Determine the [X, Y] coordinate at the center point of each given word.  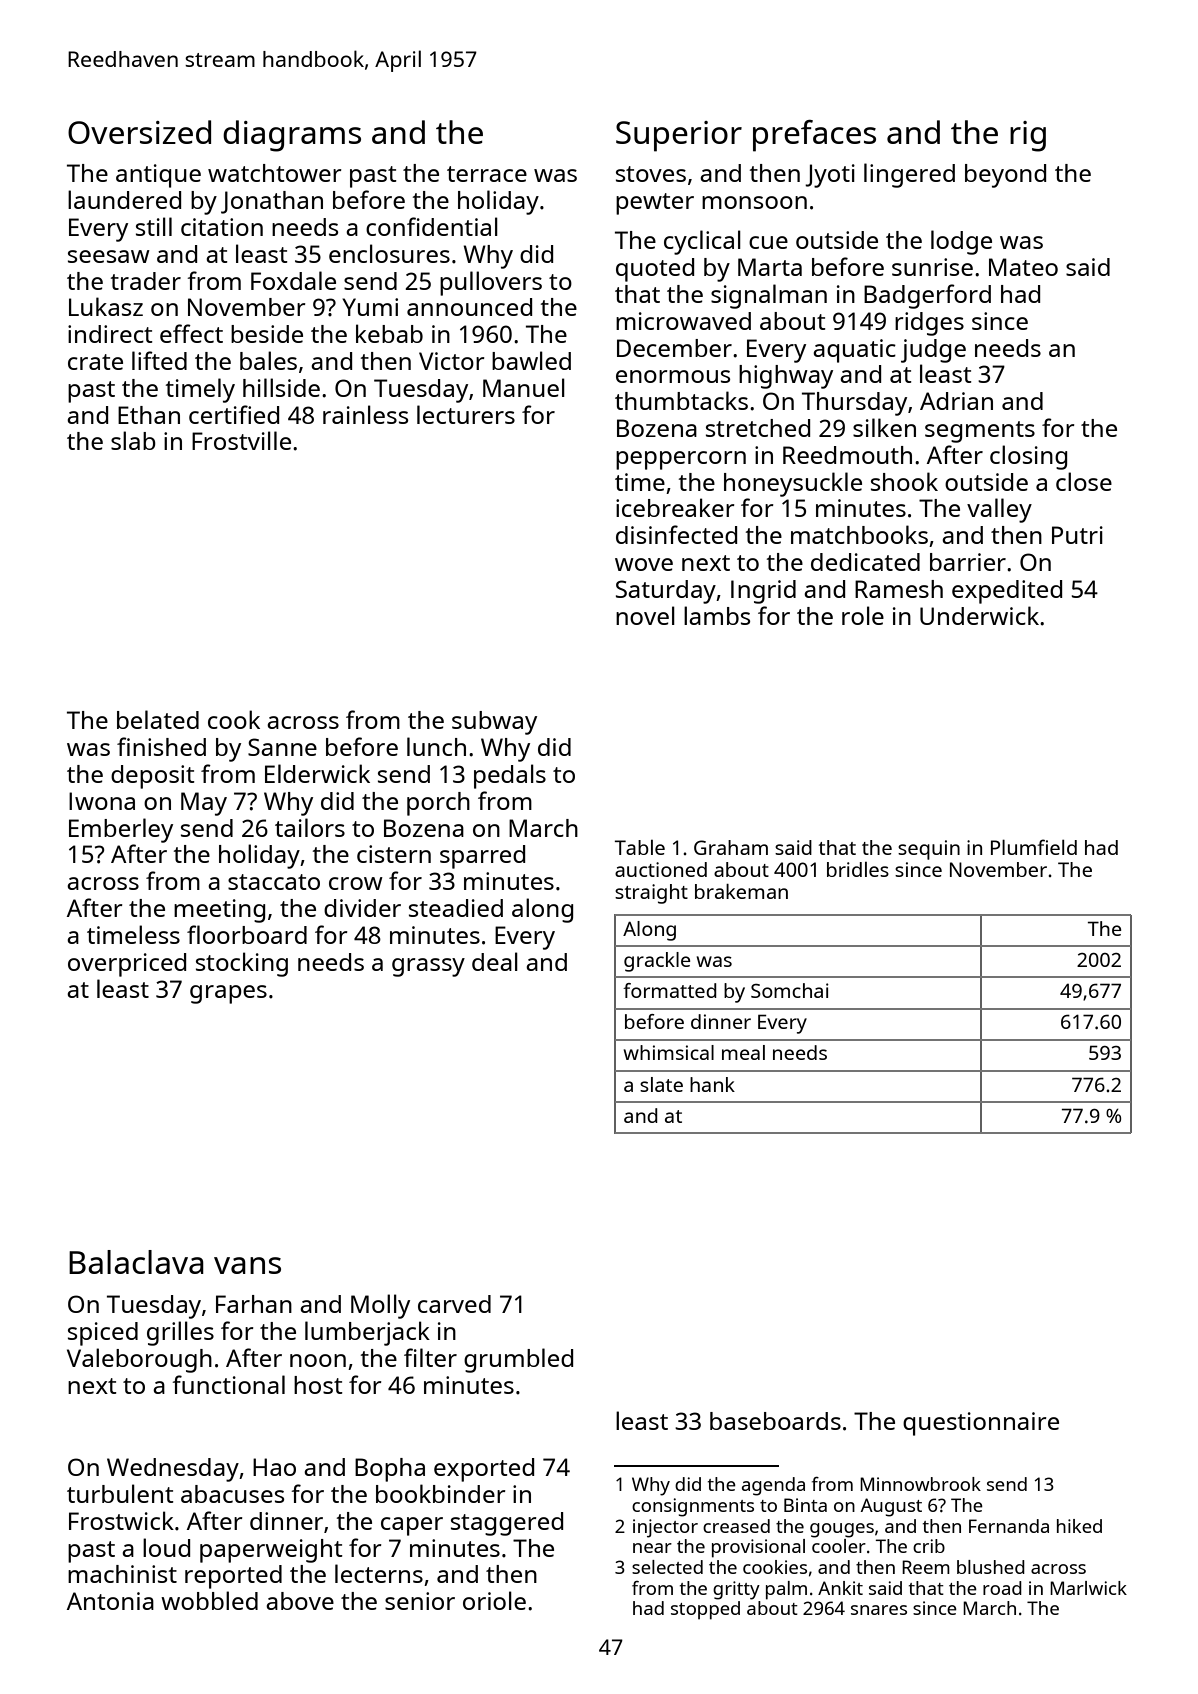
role [863, 615]
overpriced [127, 965]
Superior [679, 136]
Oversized [139, 132]
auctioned [661, 869]
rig [1028, 136]
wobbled [209, 1600]
